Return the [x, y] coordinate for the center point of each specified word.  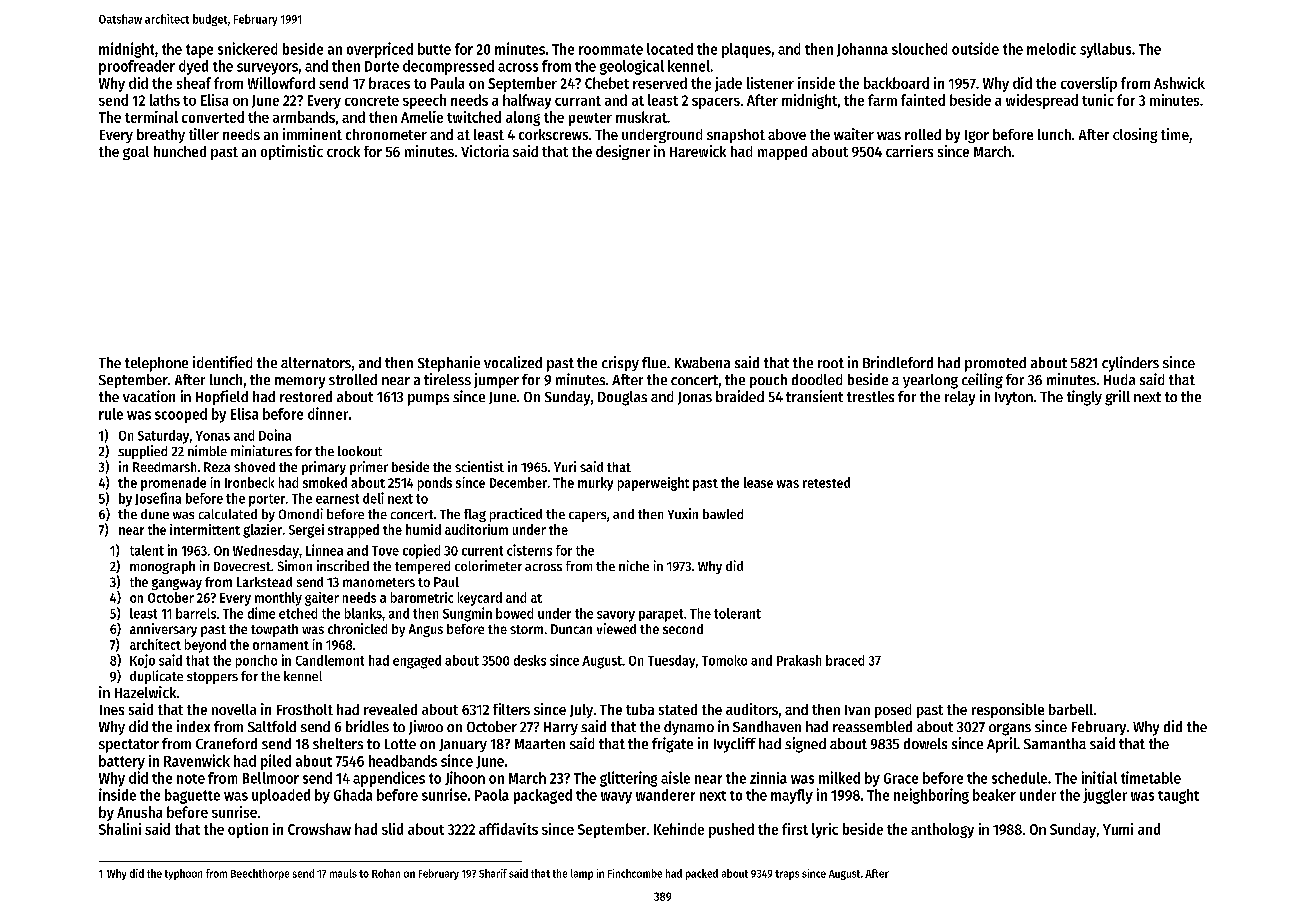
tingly [1084, 398]
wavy [616, 798]
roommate [611, 49]
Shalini [120, 829]
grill [1117, 398]
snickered [247, 48]
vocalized [513, 362]
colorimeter [488, 565]
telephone [156, 364]
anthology [942, 830]
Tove [385, 551]
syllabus [1105, 50]
